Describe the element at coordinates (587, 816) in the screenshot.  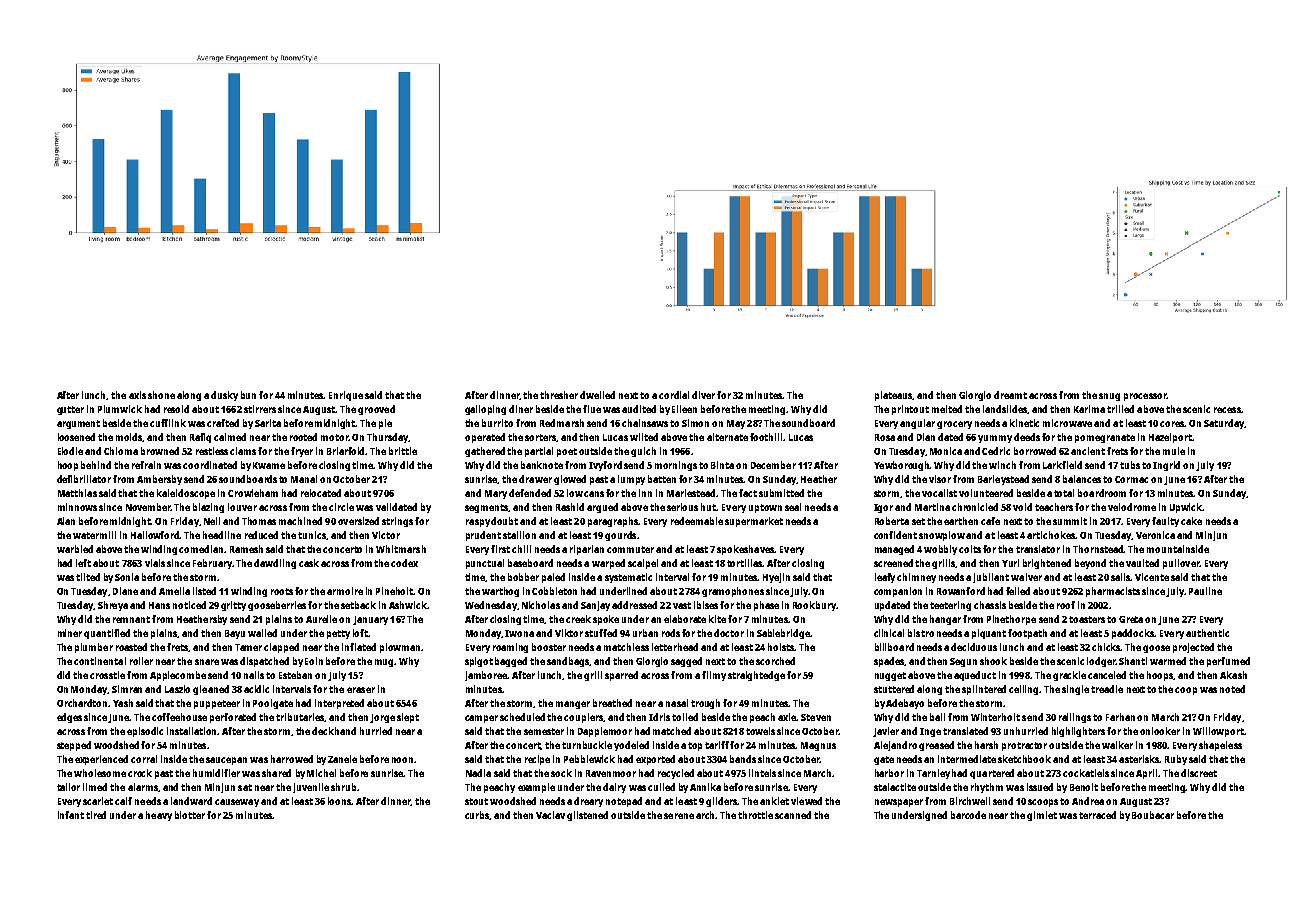
I see `glistened` at that location.
